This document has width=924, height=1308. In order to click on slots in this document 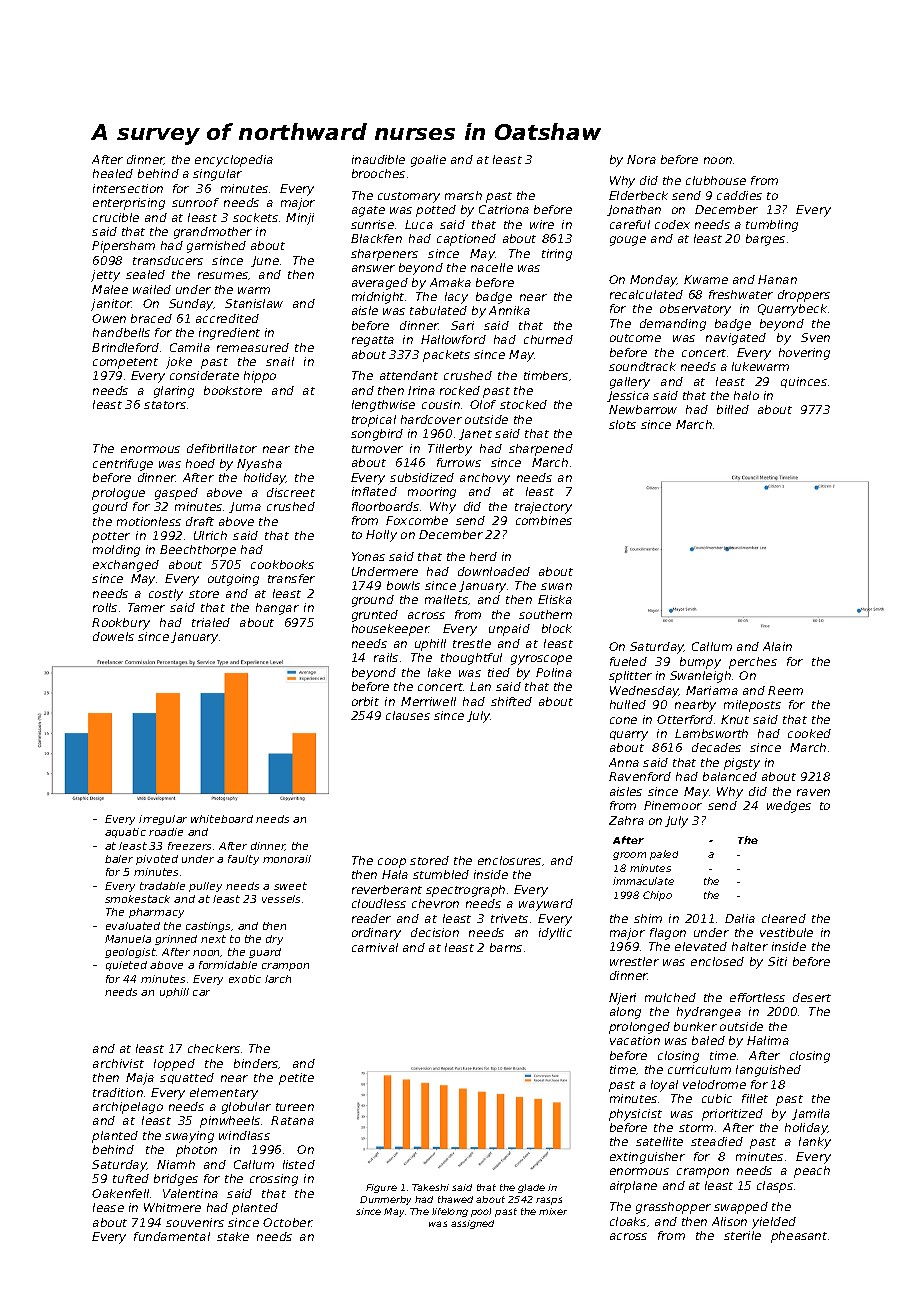, I will do `click(622, 424)`.
